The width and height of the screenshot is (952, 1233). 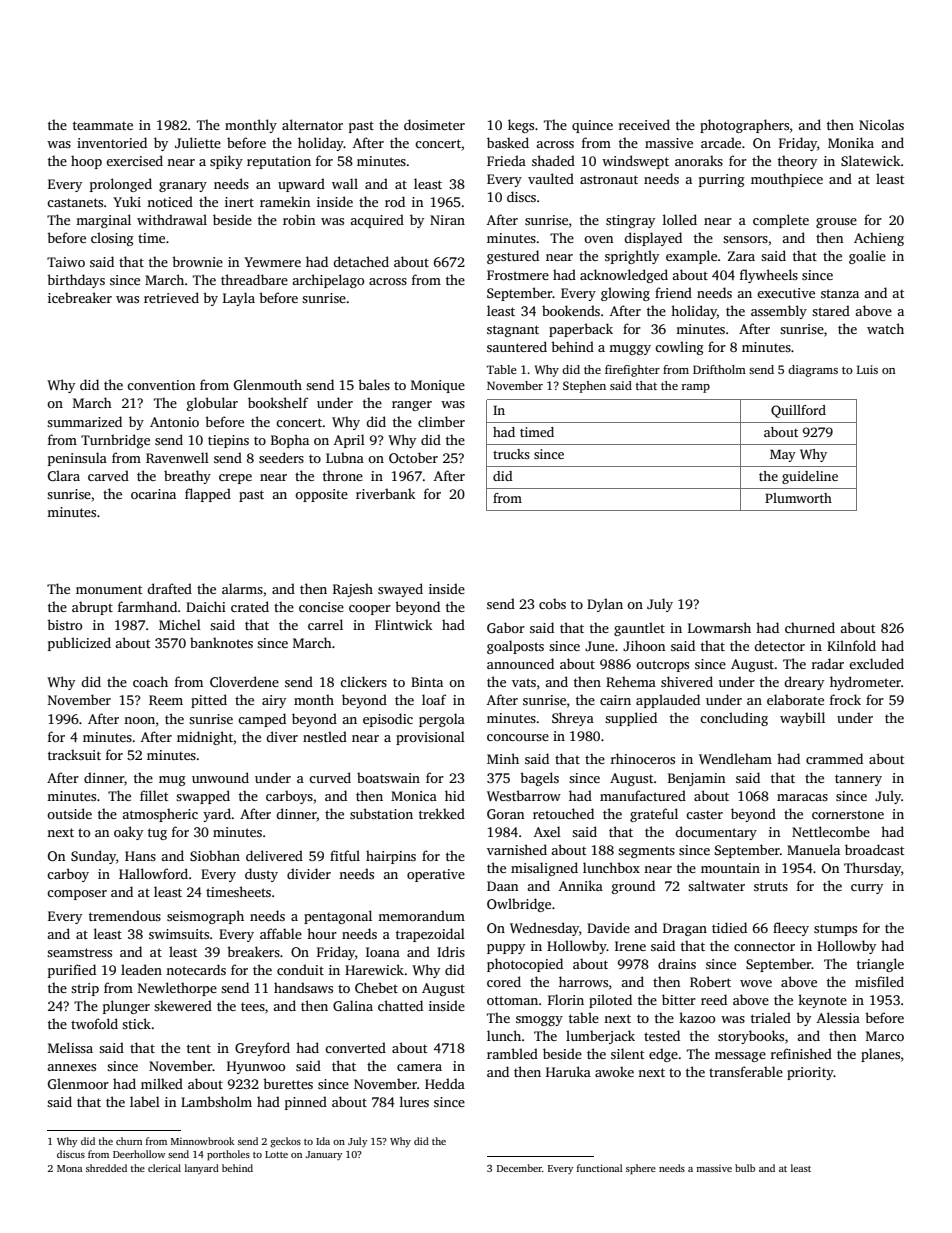 What do you see at coordinates (312, 124) in the screenshot?
I see `alternator` at bounding box center [312, 124].
